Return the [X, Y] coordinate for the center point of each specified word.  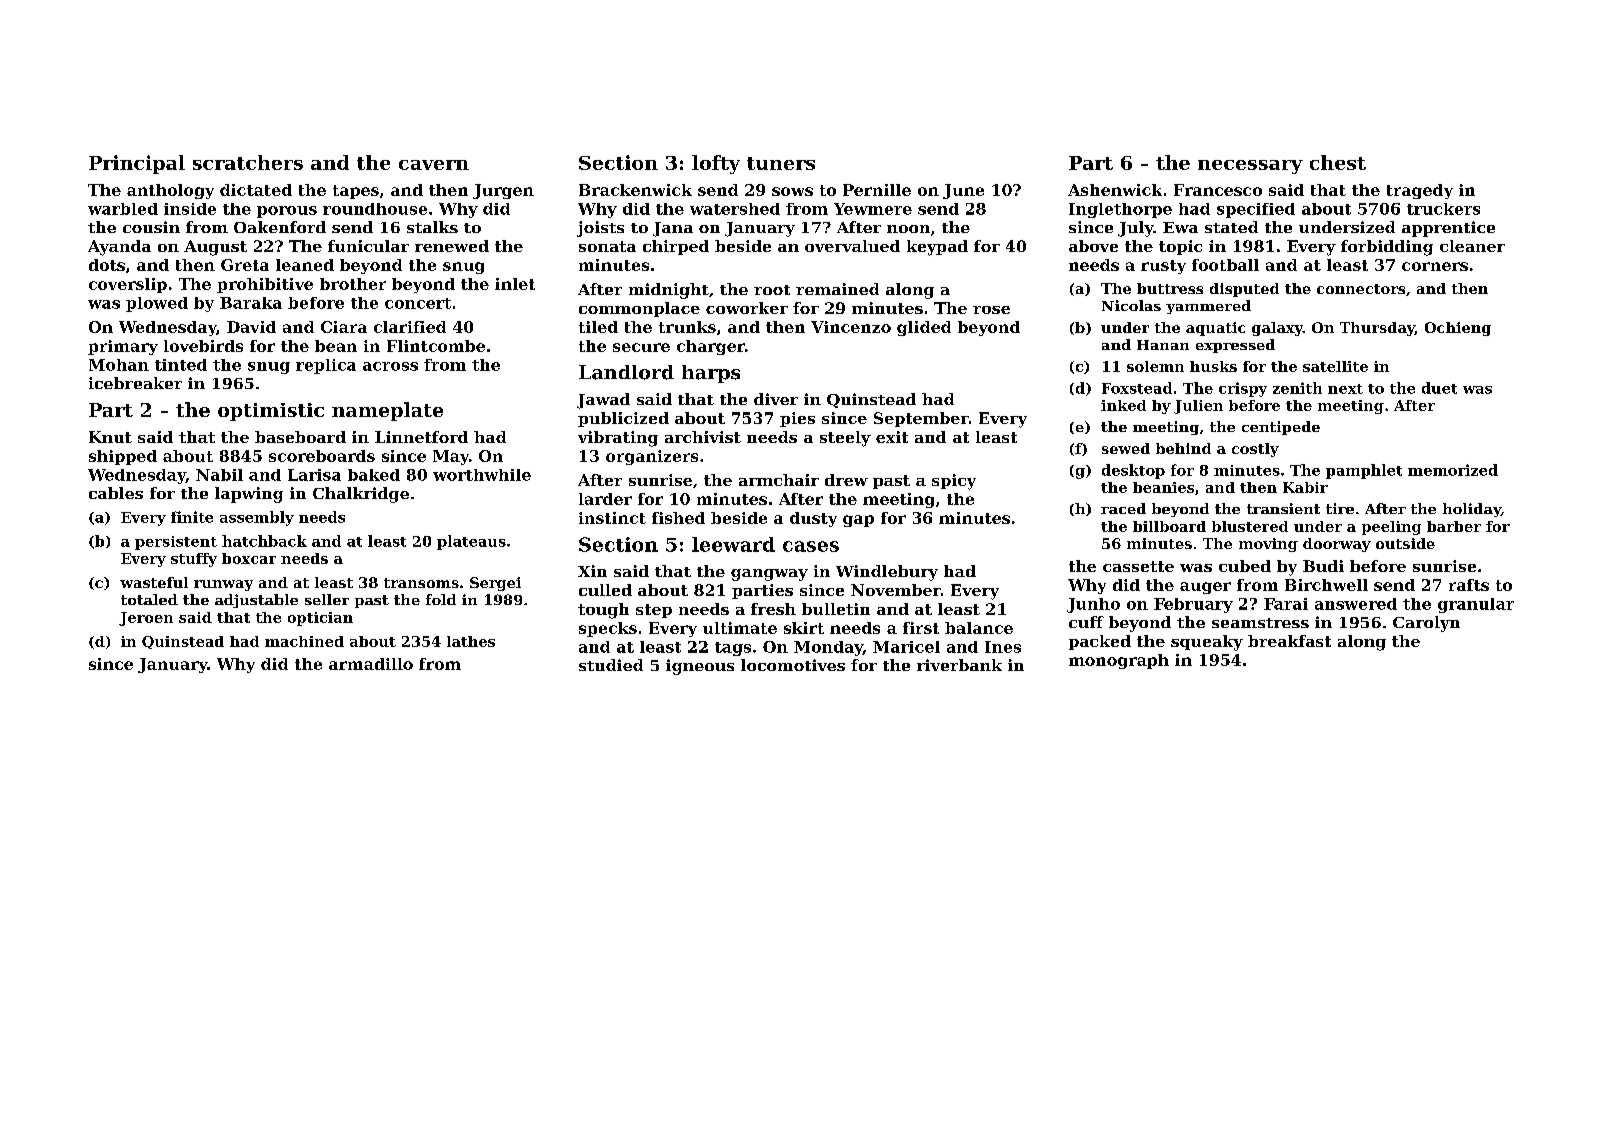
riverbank [959, 665]
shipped [123, 457]
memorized [1453, 470]
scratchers [248, 162]
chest [1338, 162]
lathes [471, 641]
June [963, 191]
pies [797, 419]
